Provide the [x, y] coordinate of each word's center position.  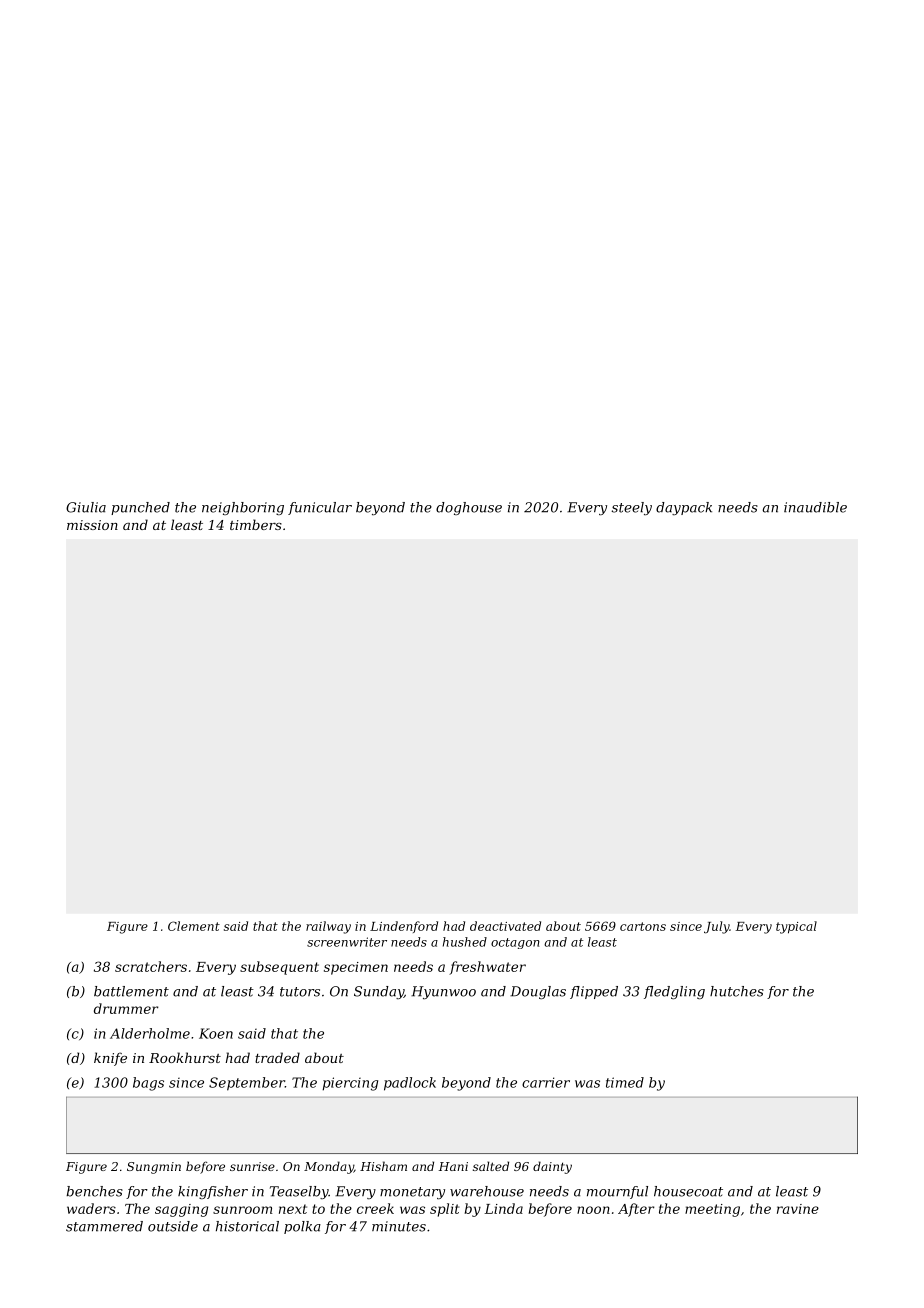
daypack [684, 508]
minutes [399, 1226]
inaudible [815, 507]
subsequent [279, 968]
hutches [737, 991]
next [293, 1209]
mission [92, 525]
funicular [320, 508]
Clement [194, 926]
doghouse [469, 508]
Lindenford [404, 927]
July [717, 927]
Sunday [379, 992]
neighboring [243, 508]
